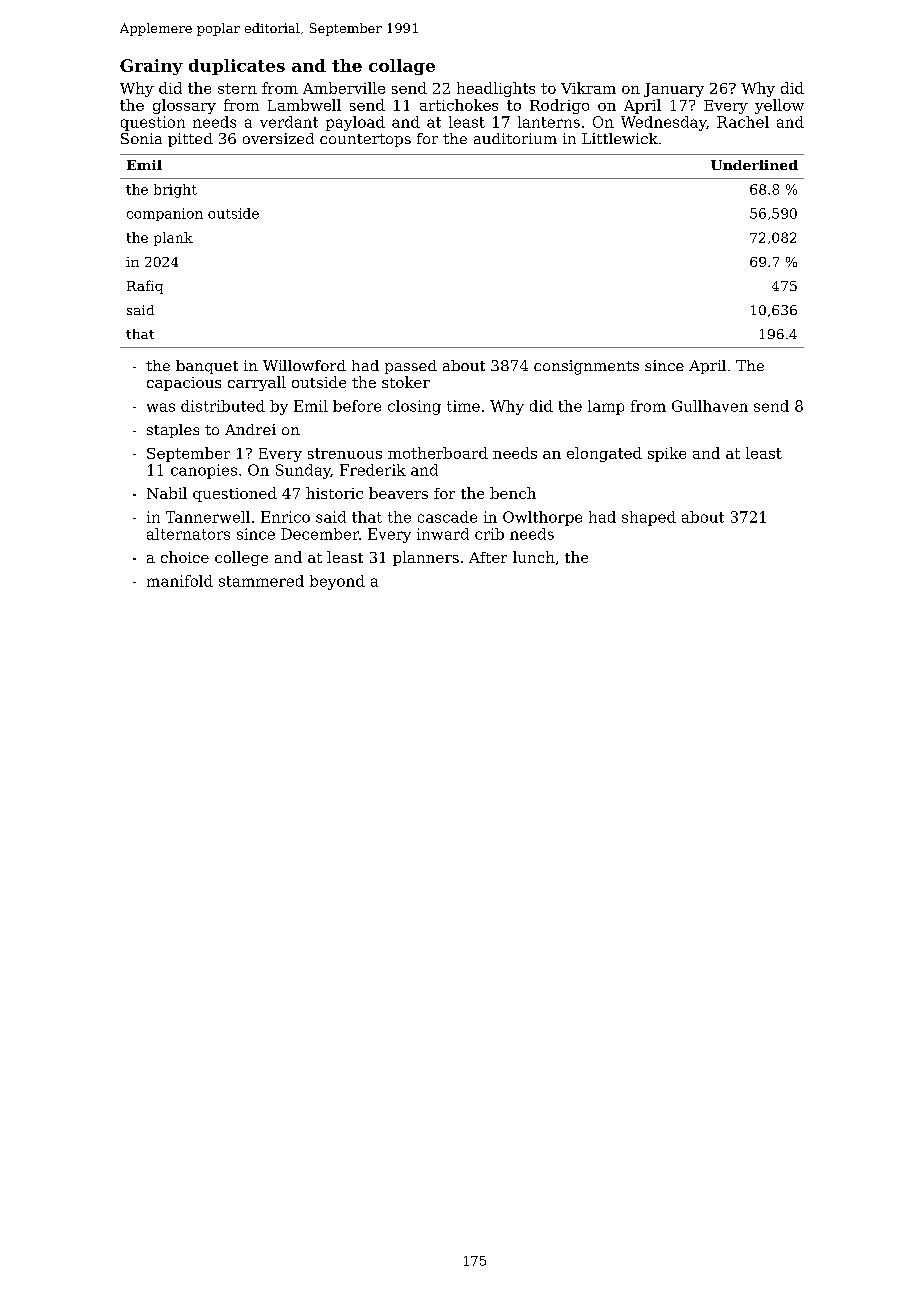 The image size is (924, 1308). What do you see at coordinates (141, 138) in the image?
I see `Sonia` at bounding box center [141, 138].
